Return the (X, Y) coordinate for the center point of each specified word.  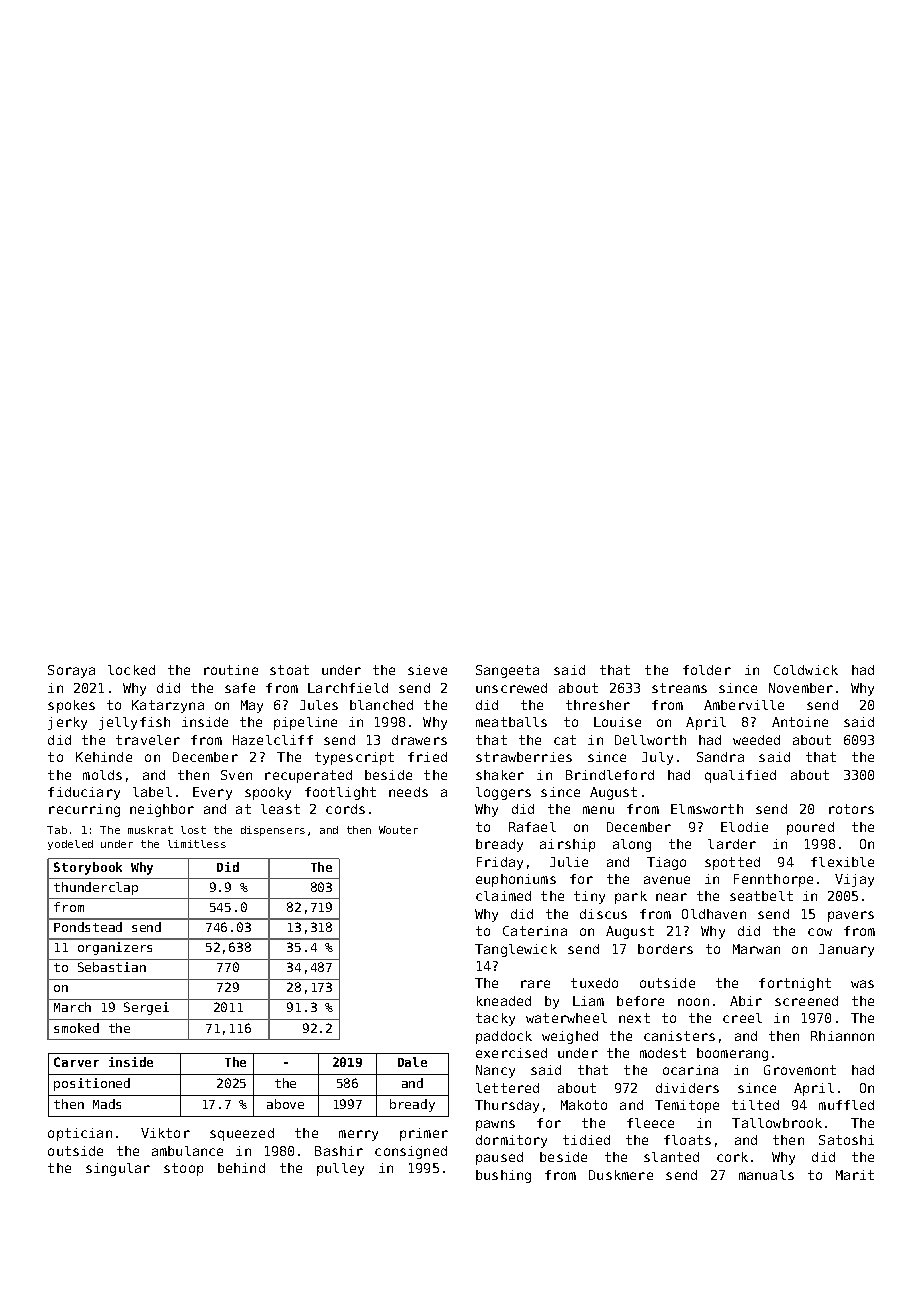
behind (241, 1168)
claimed (503, 896)
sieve (427, 670)
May (252, 706)
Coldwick (806, 670)
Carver (76, 1062)
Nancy (495, 1071)
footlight (340, 793)
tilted (755, 1105)
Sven (236, 775)
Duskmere (621, 1175)
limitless (197, 844)
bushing (503, 1176)
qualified (740, 776)
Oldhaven (714, 914)
